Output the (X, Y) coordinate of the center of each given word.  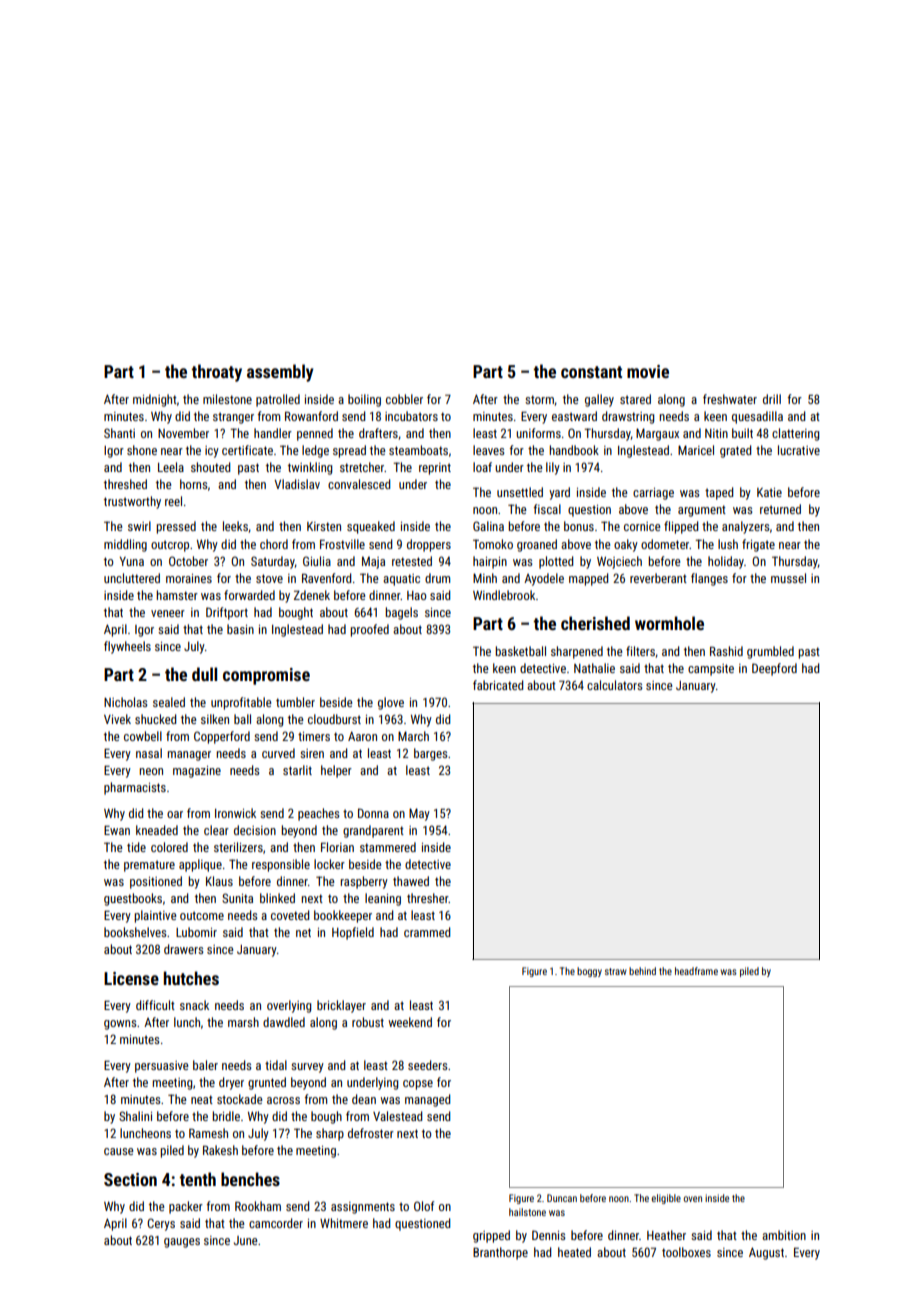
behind (642, 971)
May (419, 814)
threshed (125, 484)
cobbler (404, 399)
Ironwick (235, 813)
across (283, 1100)
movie (648, 371)
